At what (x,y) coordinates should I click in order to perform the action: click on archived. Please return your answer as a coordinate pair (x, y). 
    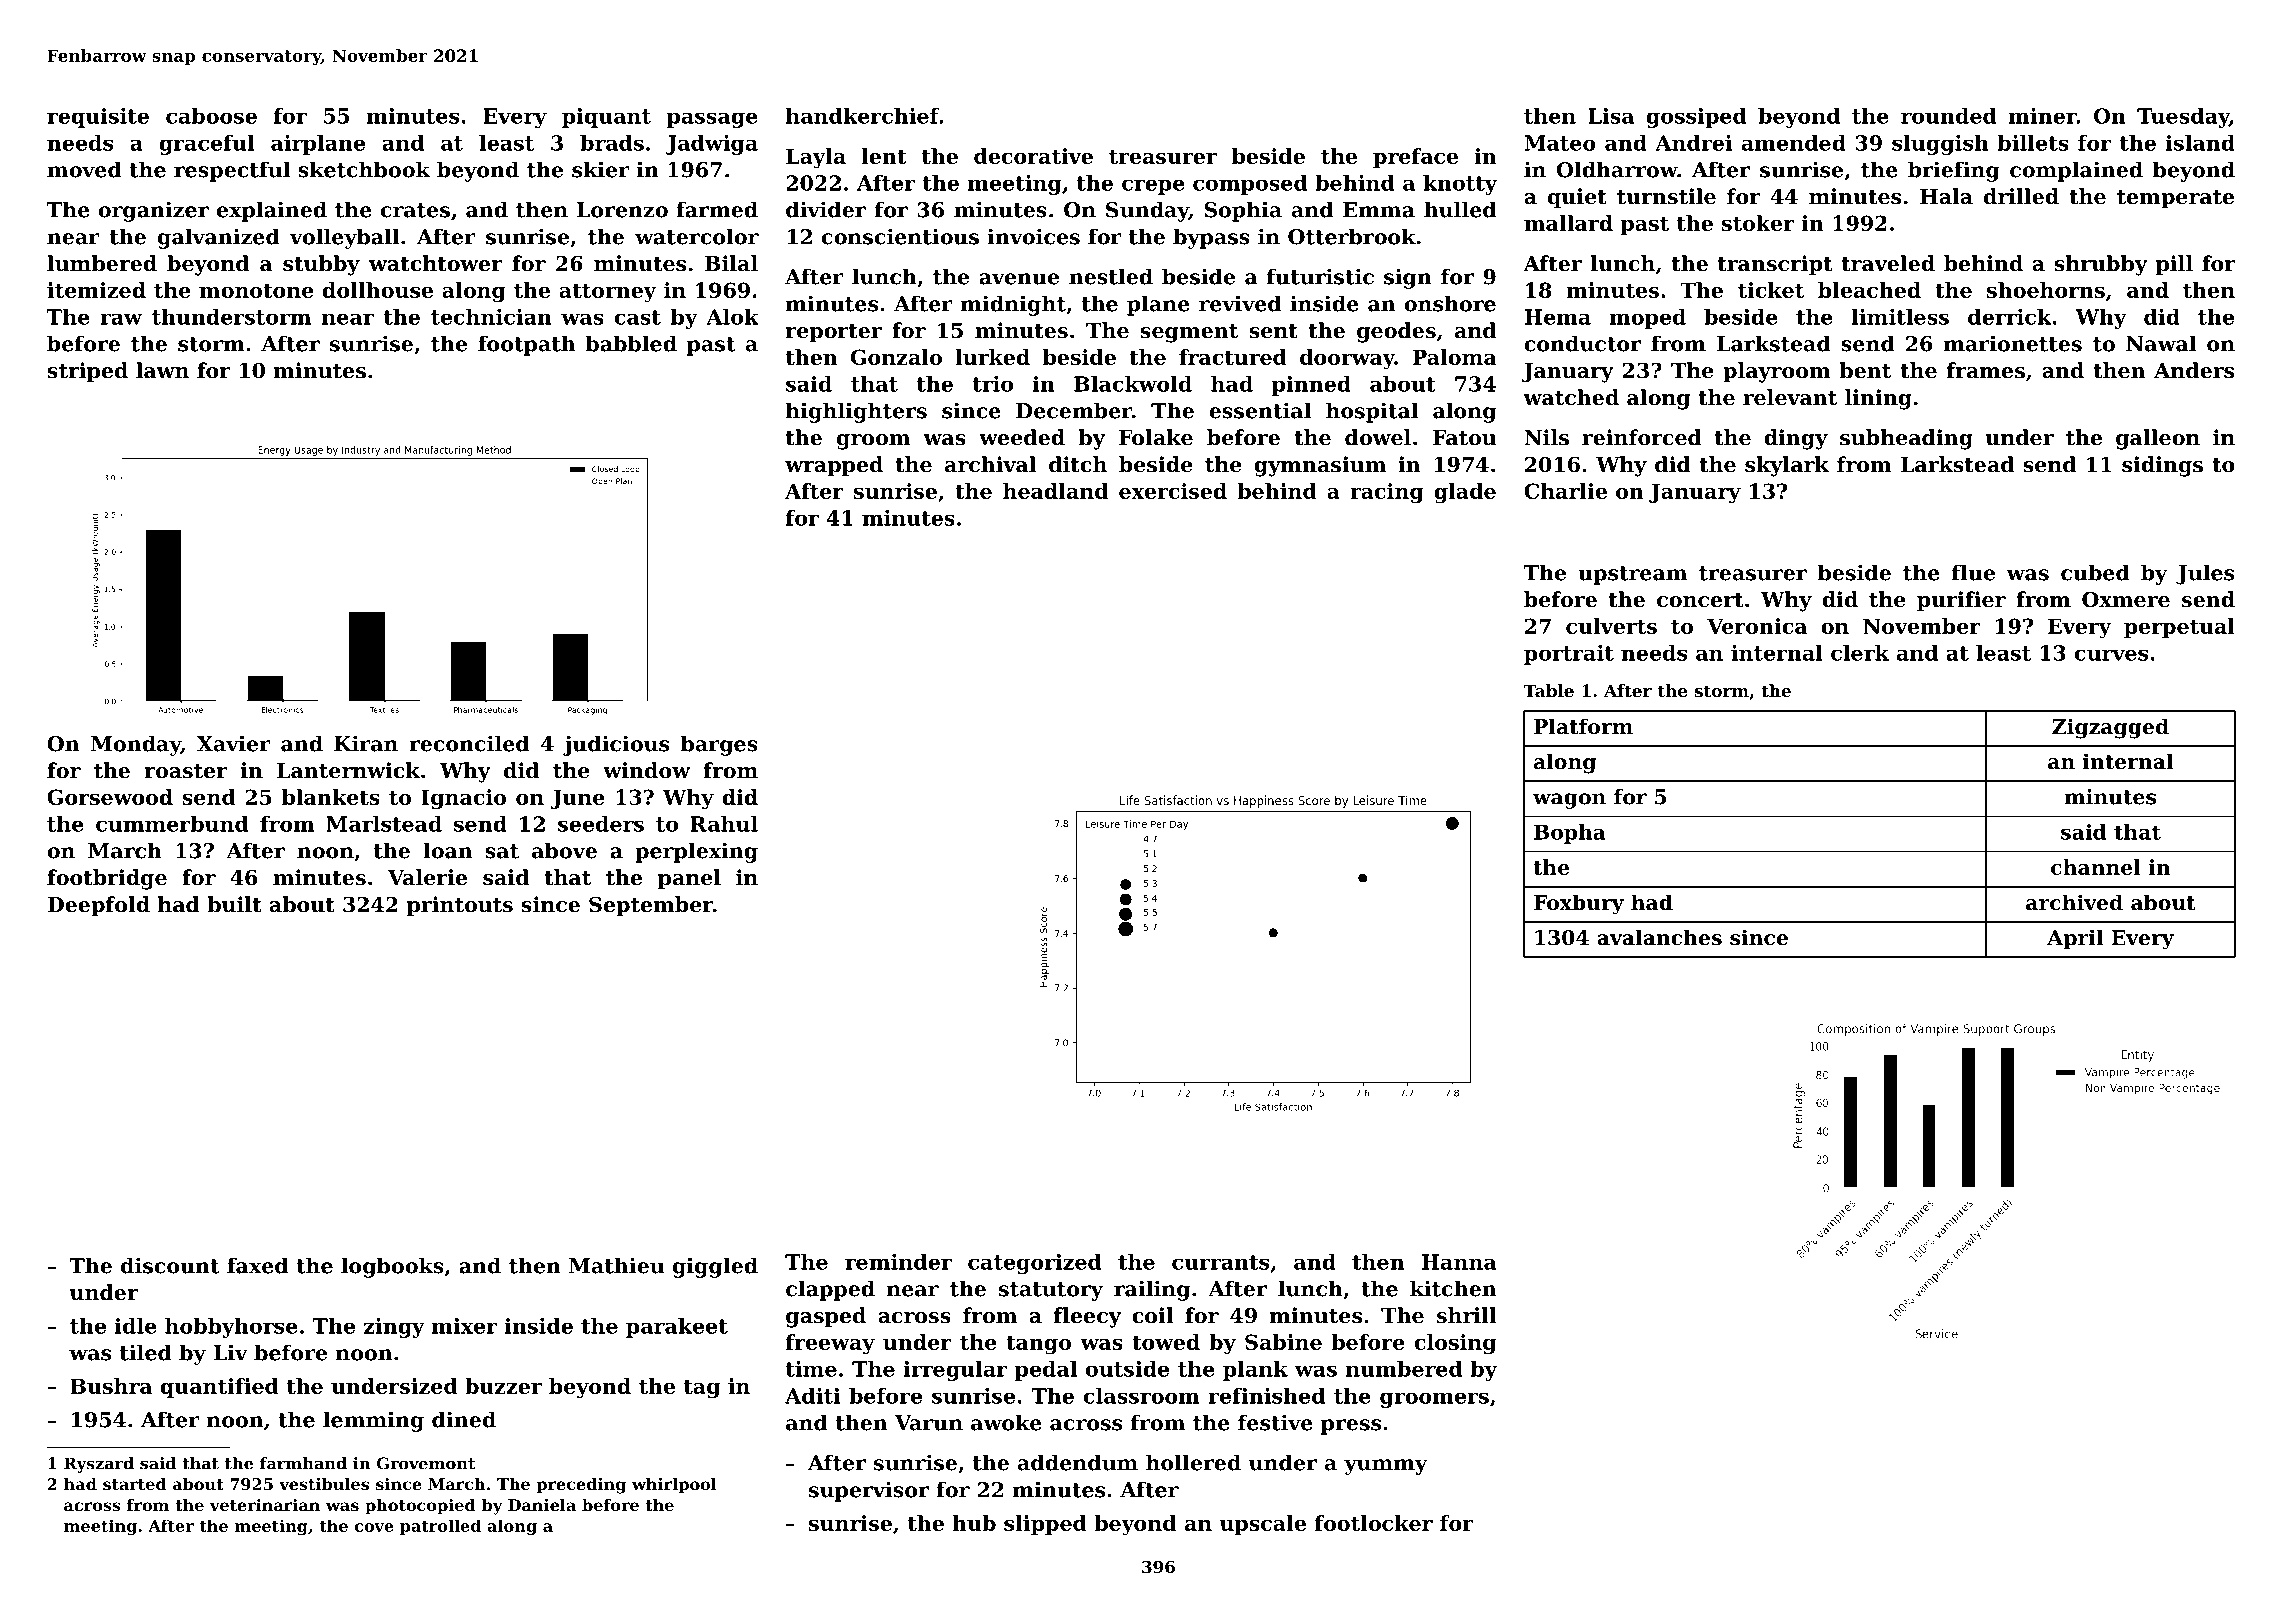
    Looking at the image, I should click on (2074, 902).
